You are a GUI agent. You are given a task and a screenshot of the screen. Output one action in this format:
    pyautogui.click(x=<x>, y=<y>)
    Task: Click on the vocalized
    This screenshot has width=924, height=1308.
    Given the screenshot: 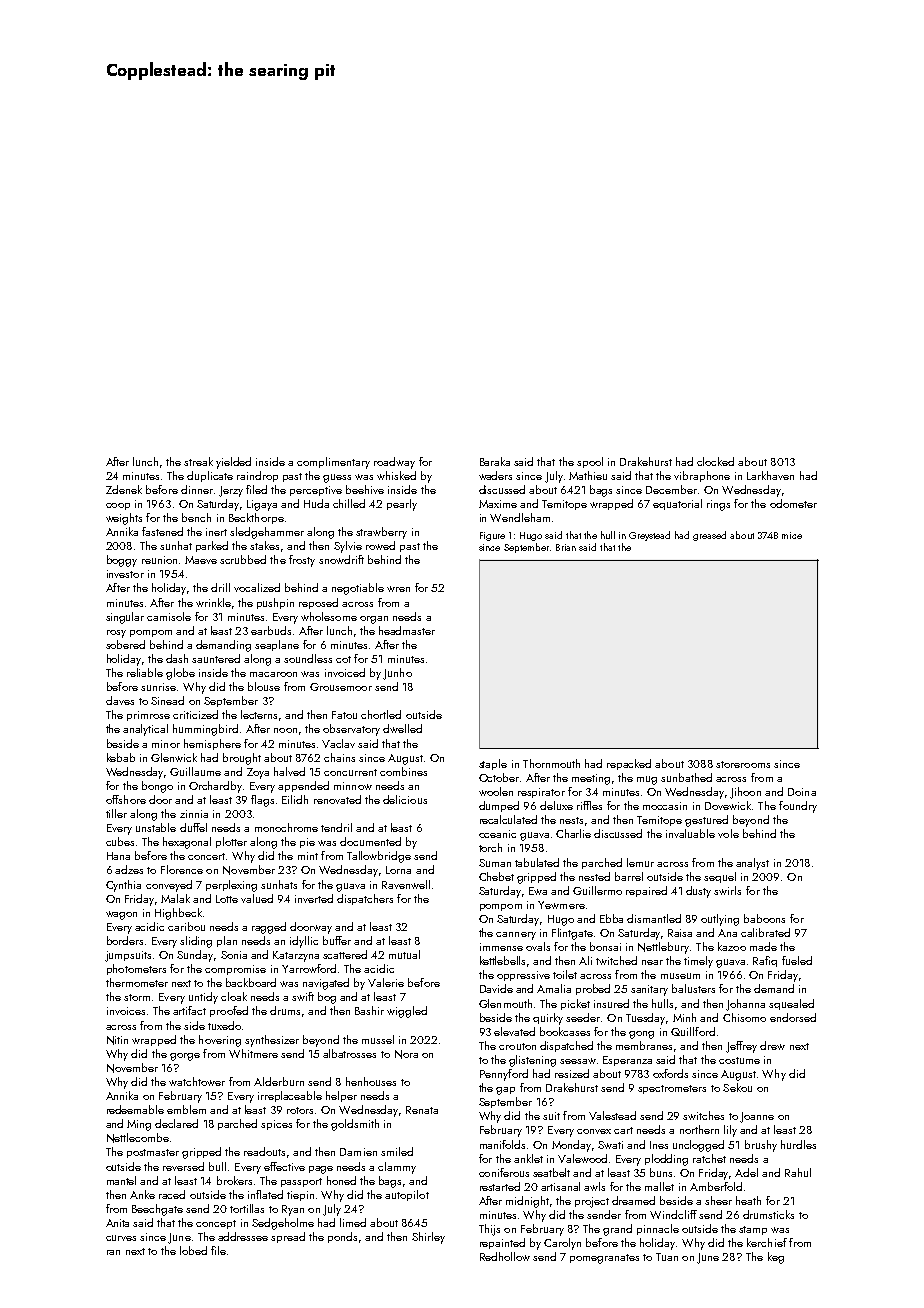 What is the action you would take?
    pyautogui.click(x=257, y=587)
